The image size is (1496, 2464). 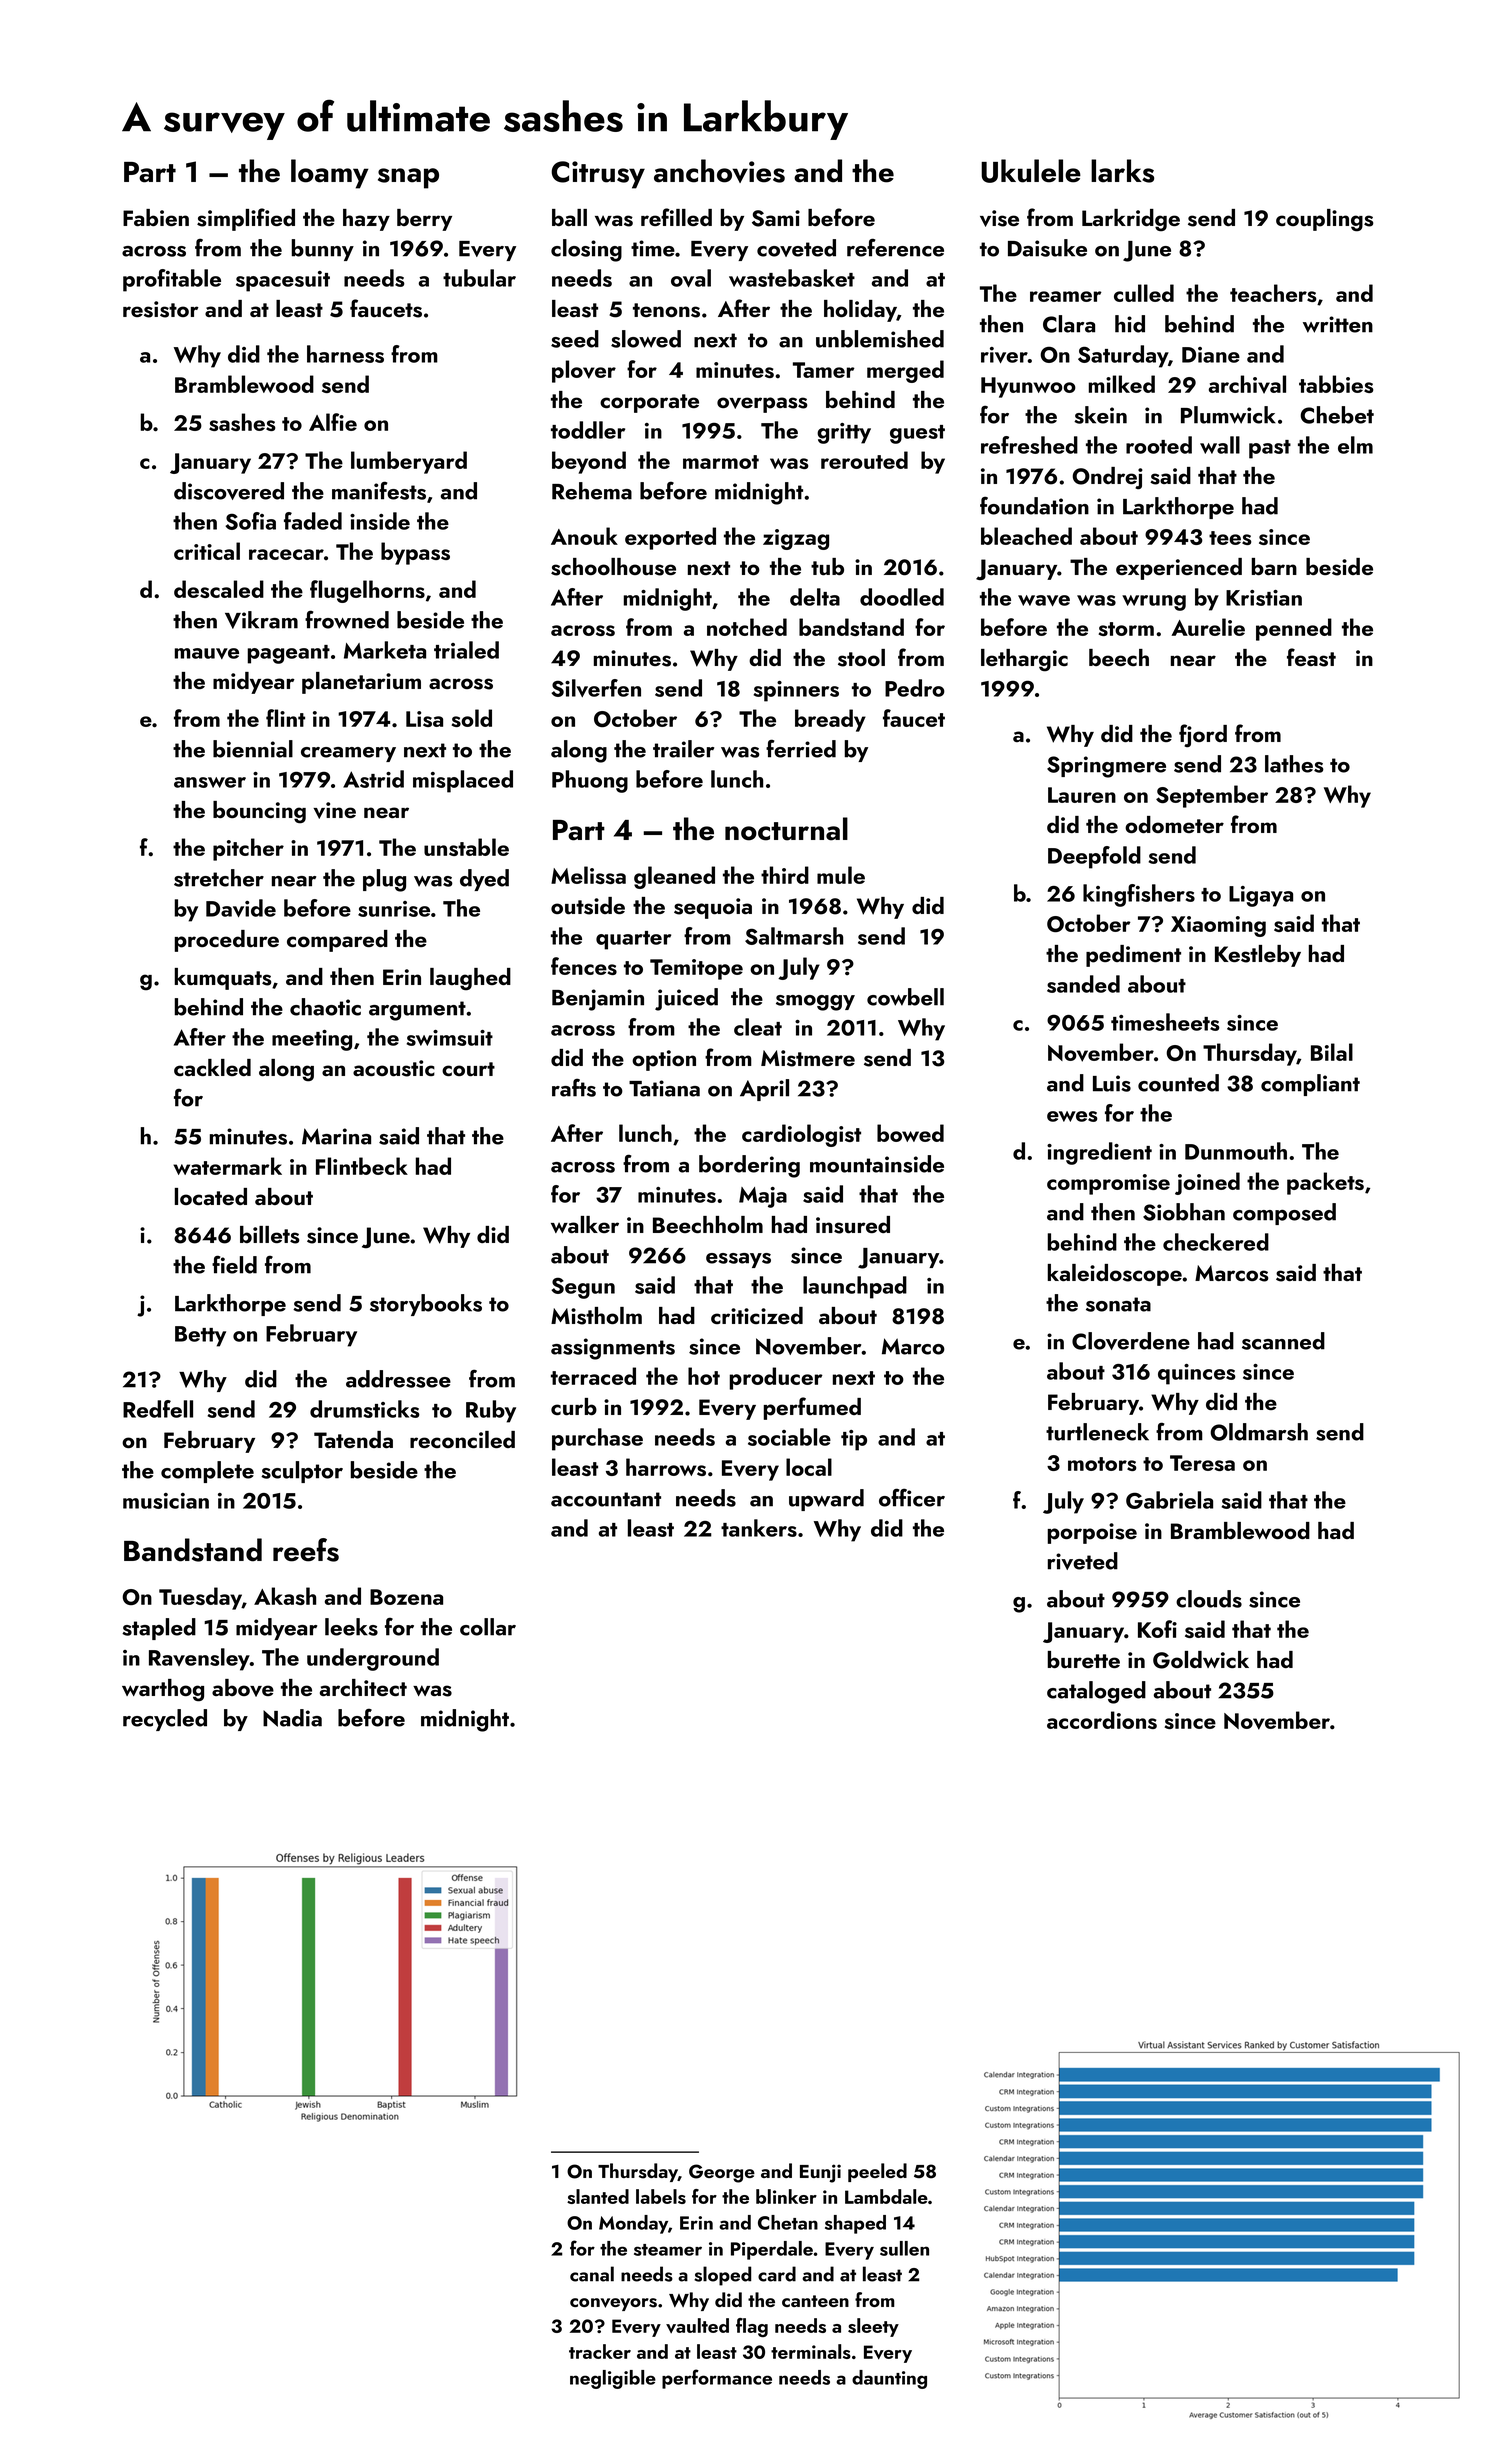 What do you see at coordinates (408, 178) in the image?
I see `snap` at bounding box center [408, 178].
